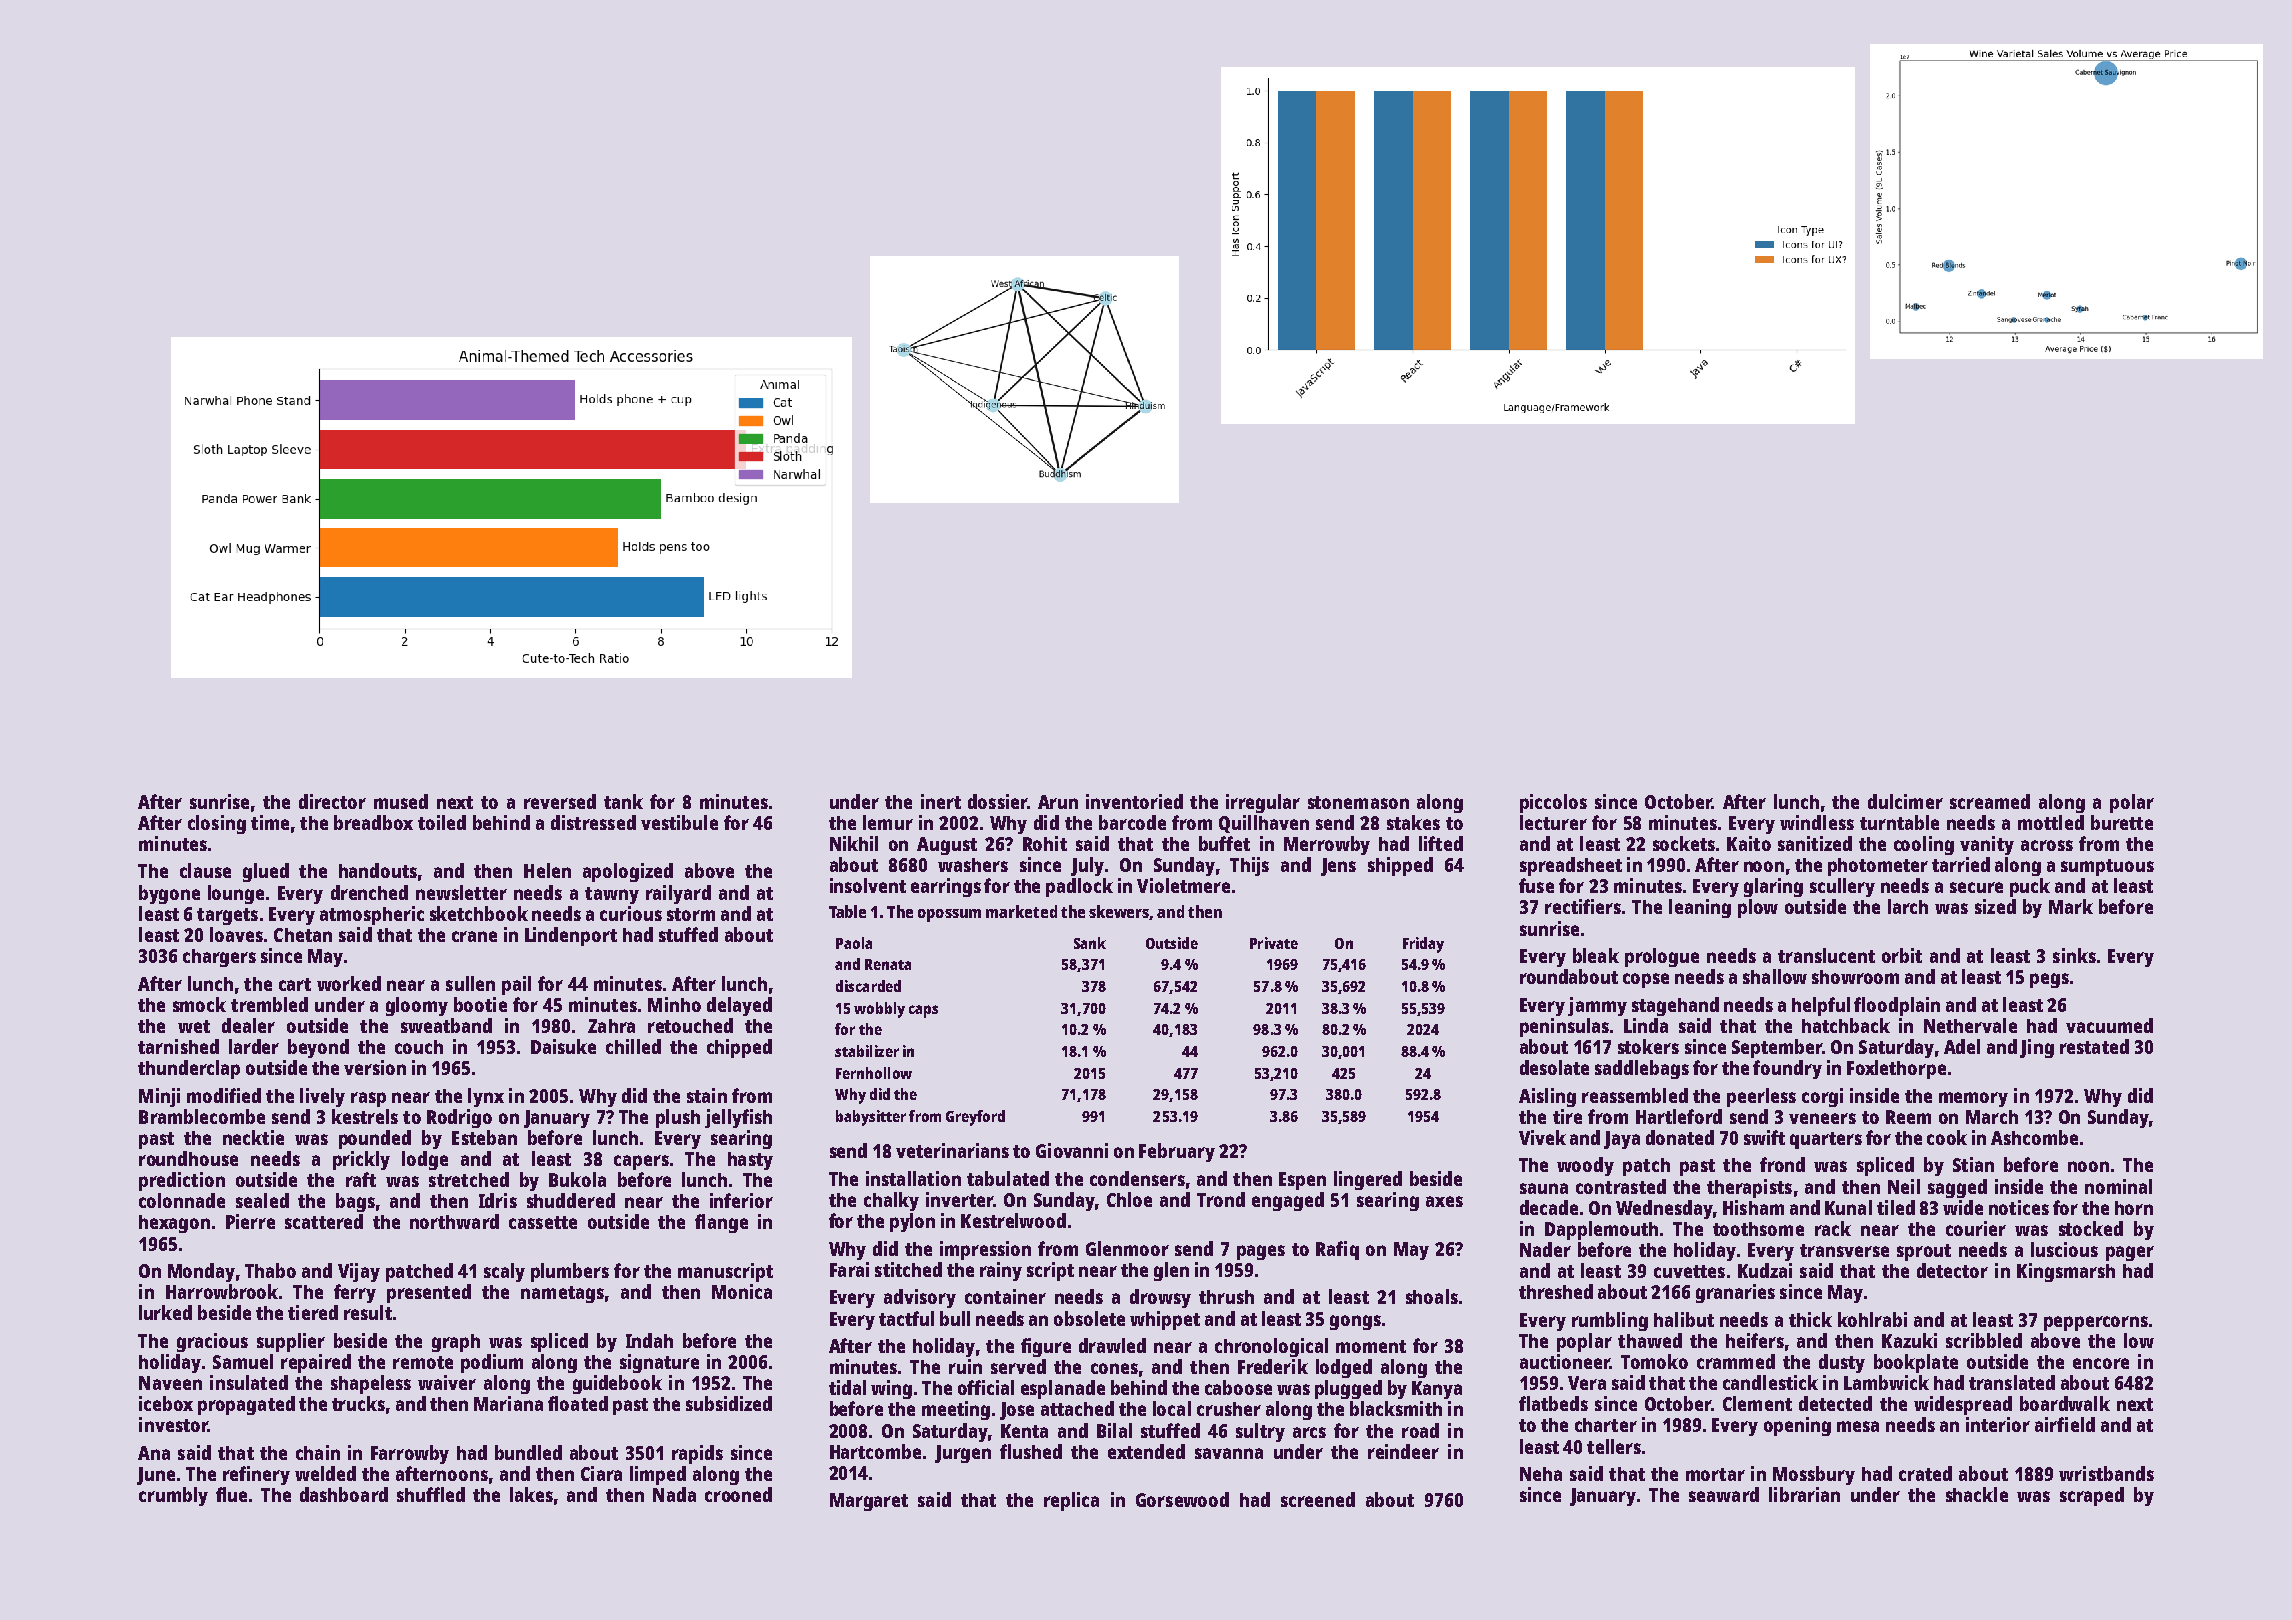 The height and width of the screenshot is (1620, 2292). What do you see at coordinates (923, 1011) in the screenshot?
I see `caps` at bounding box center [923, 1011].
